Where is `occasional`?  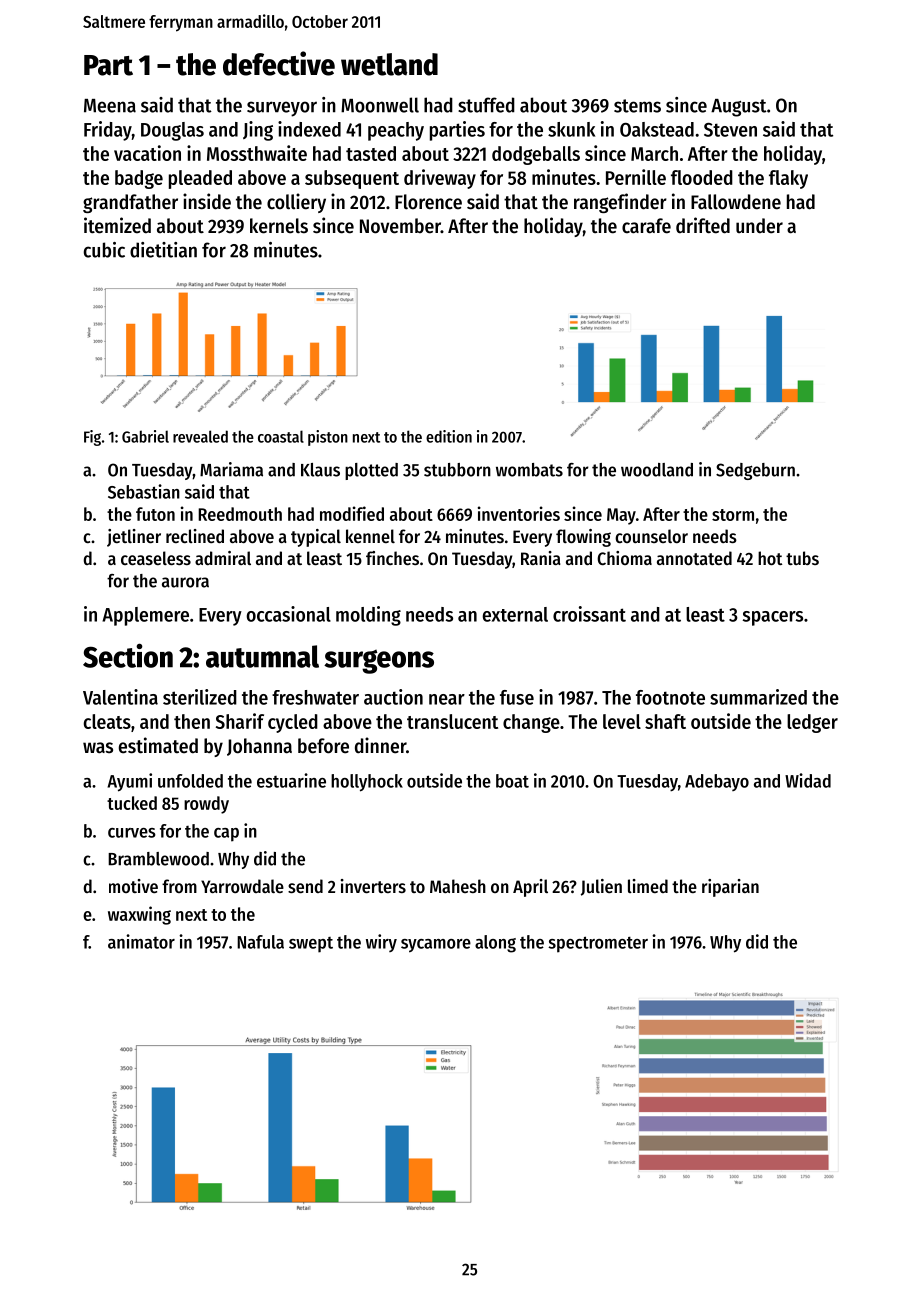
occasional is located at coordinates (288, 614).
